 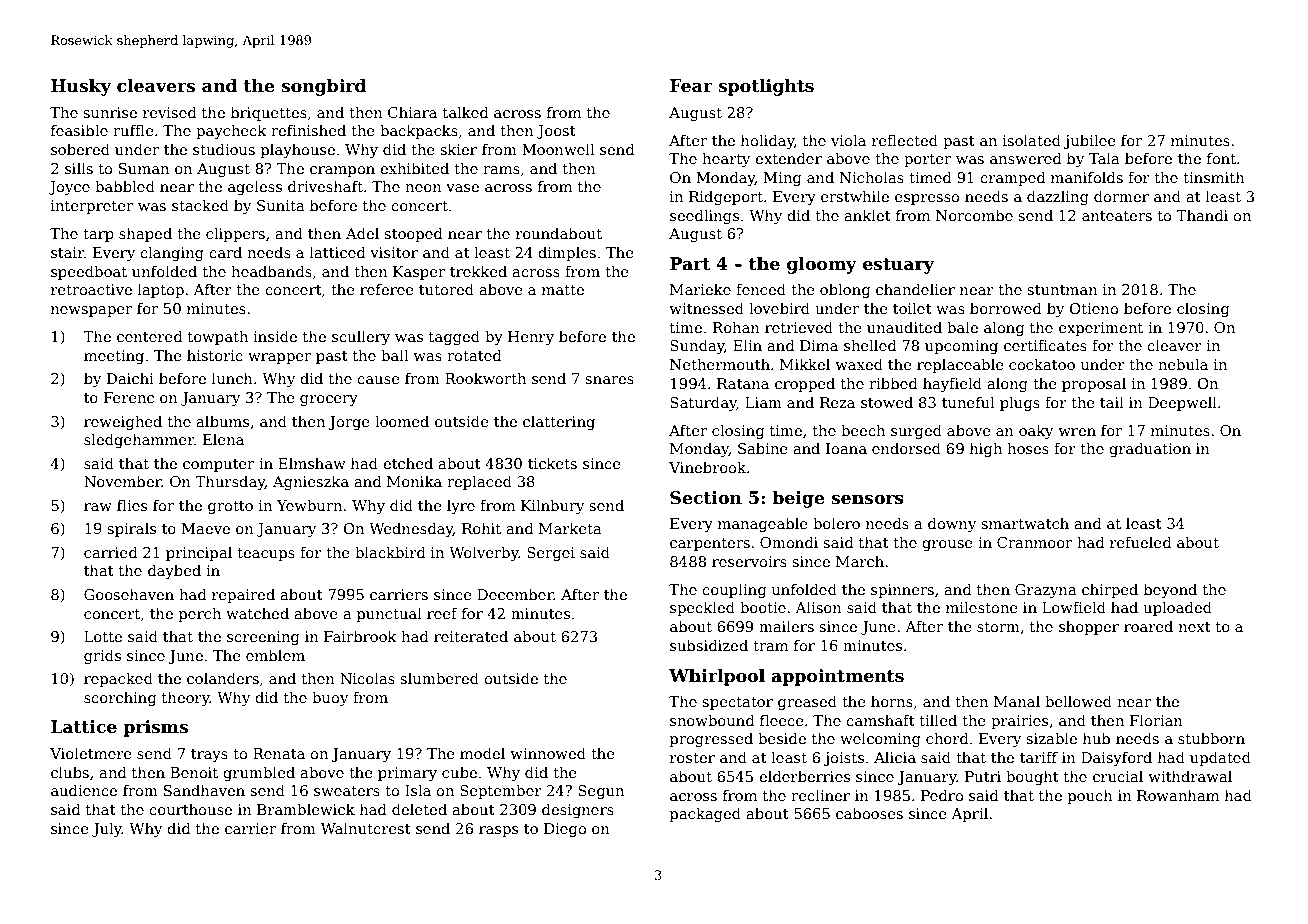 I want to click on Fear, so click(x=691, y=86).
